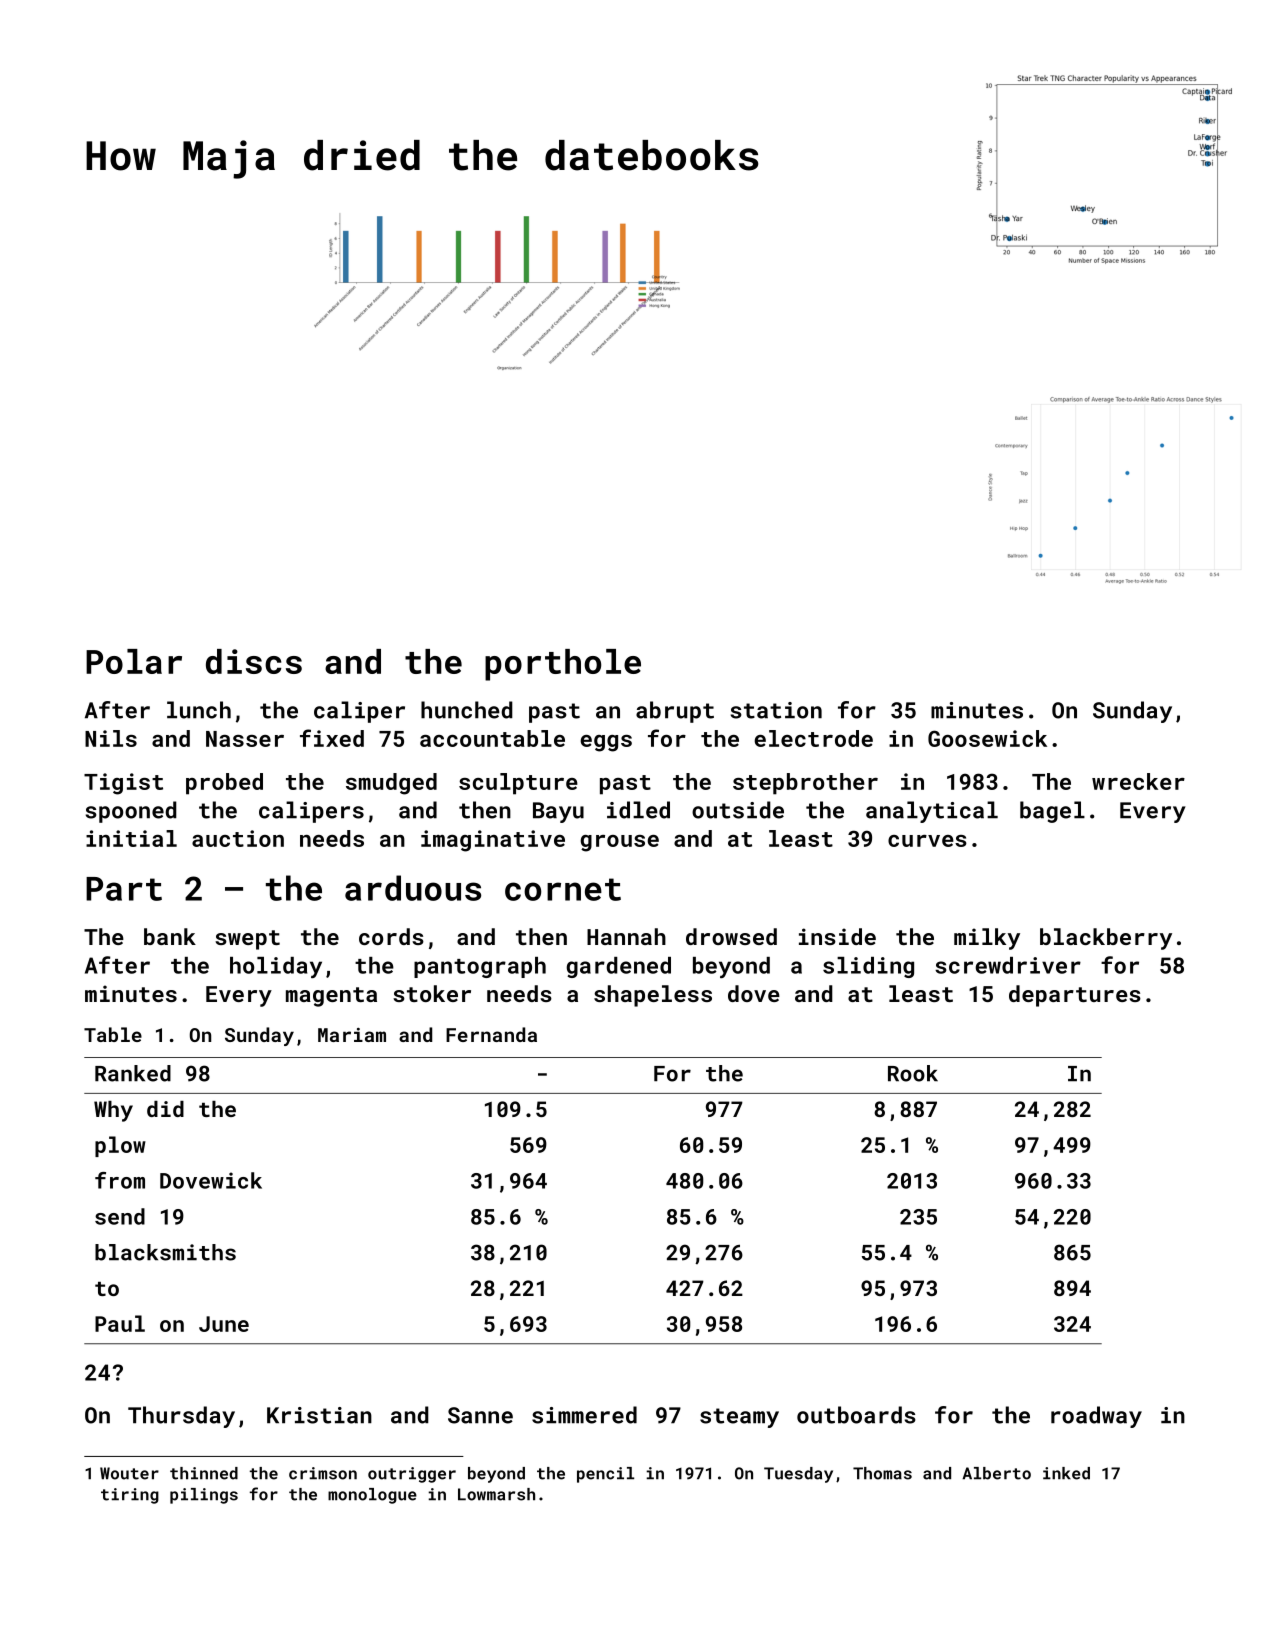 The image size is (1270, 1643). Describe the element at coordinates (1096, 1417) in the screenshot. I see `roadway` at that location.
